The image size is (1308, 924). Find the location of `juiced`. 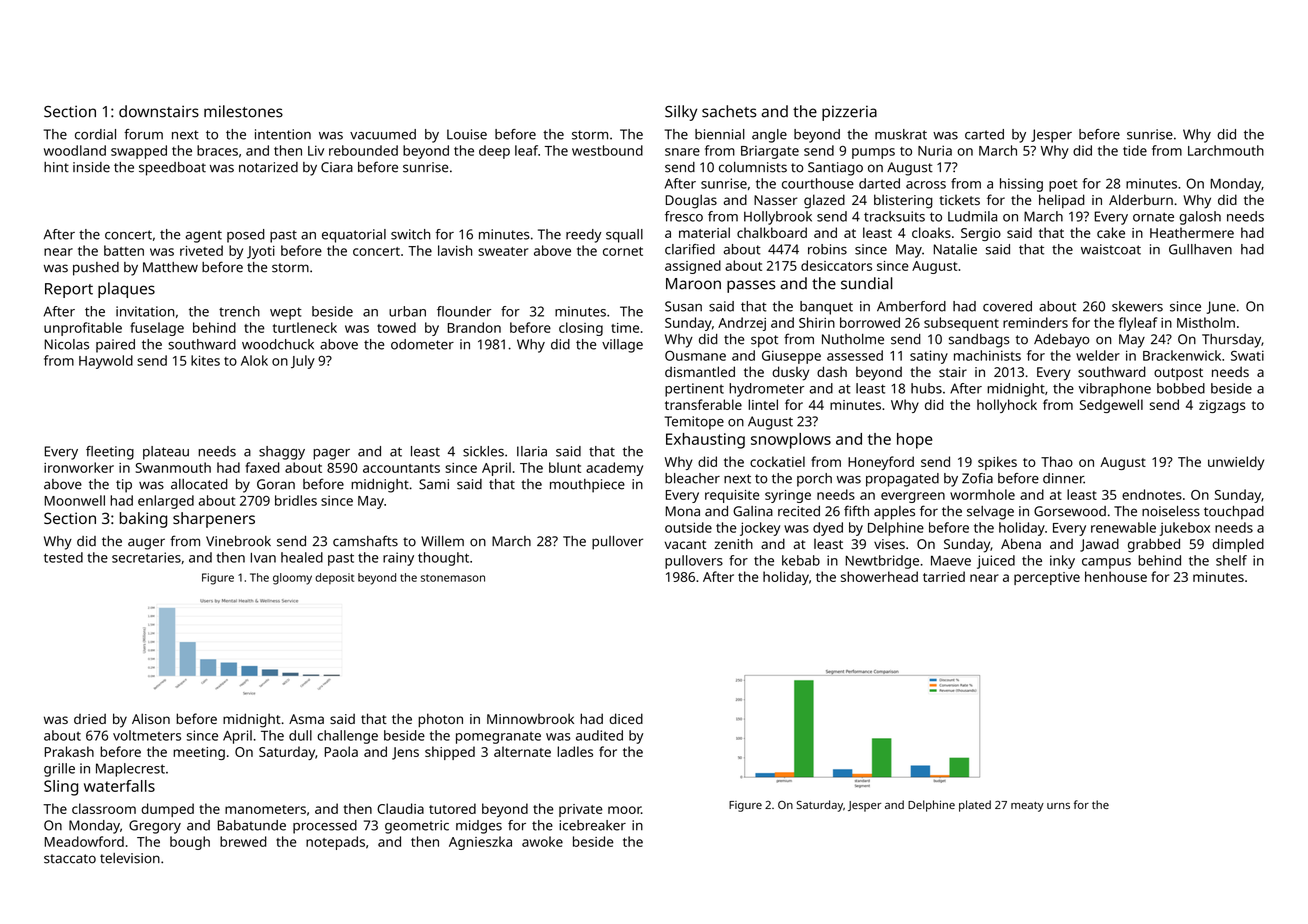

juiced is located at coordinates (996, 562).
